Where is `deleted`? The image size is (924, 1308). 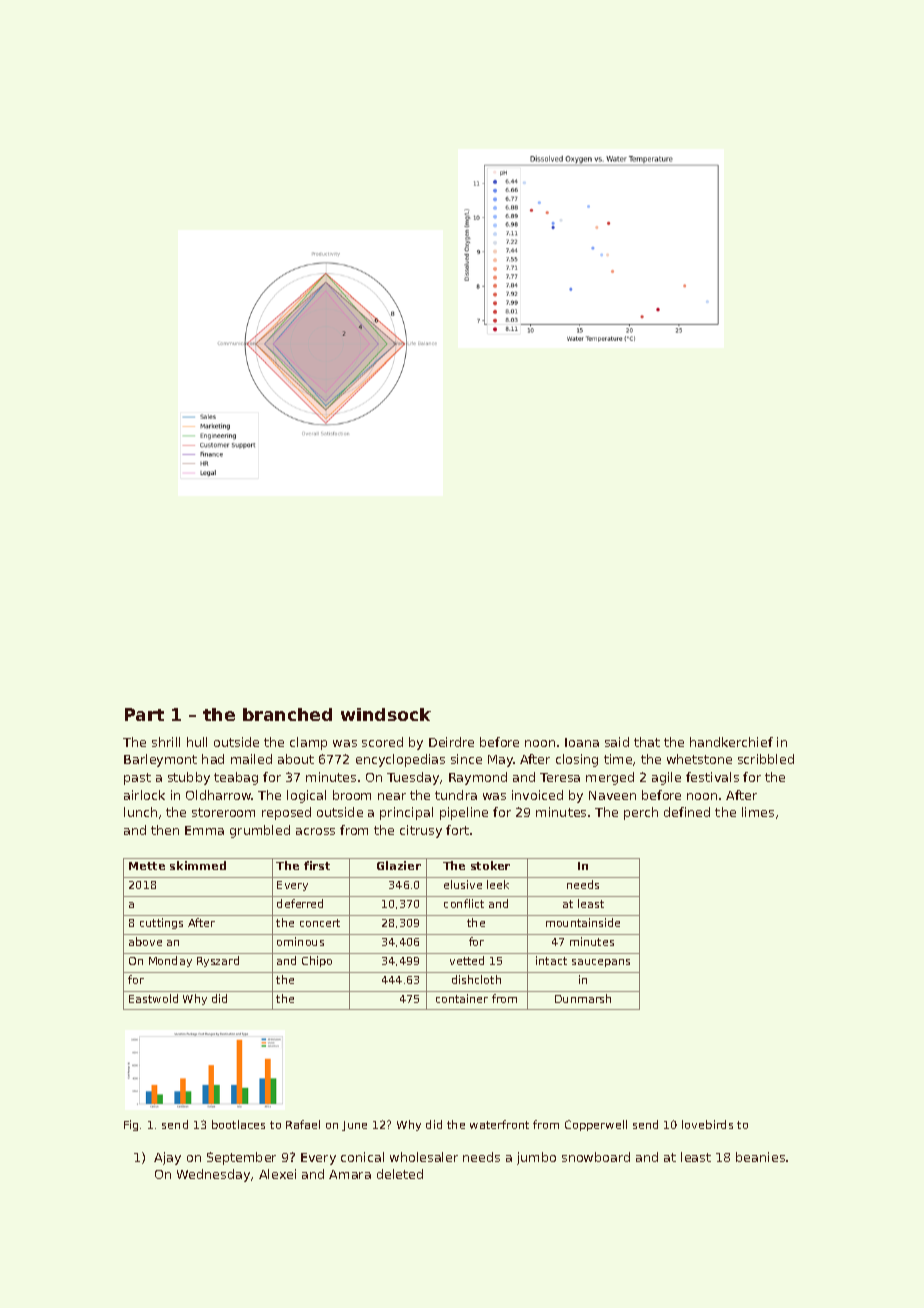 deleted is located at coordinates (400, 1174).
